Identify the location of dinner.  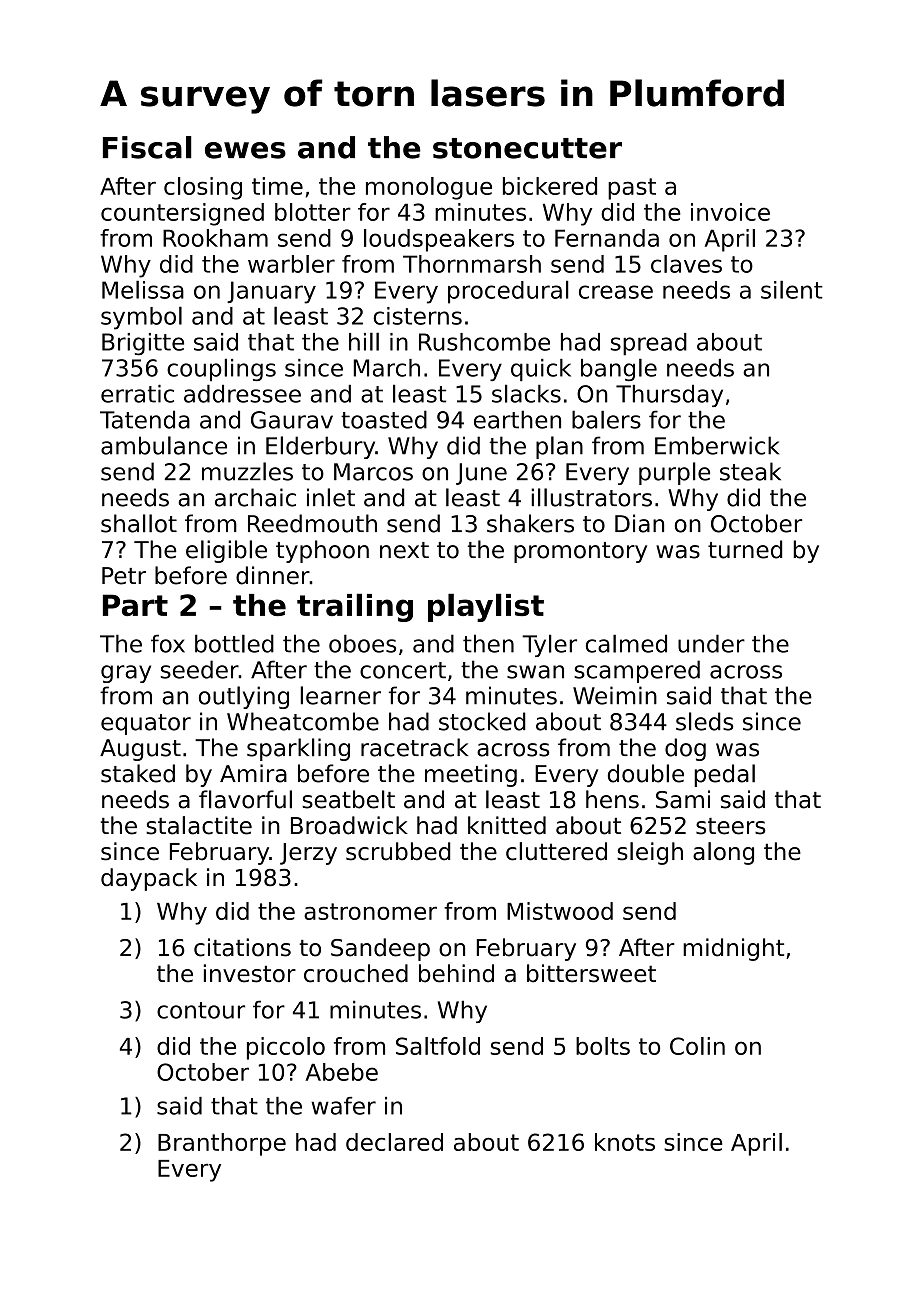
(273, 575).
